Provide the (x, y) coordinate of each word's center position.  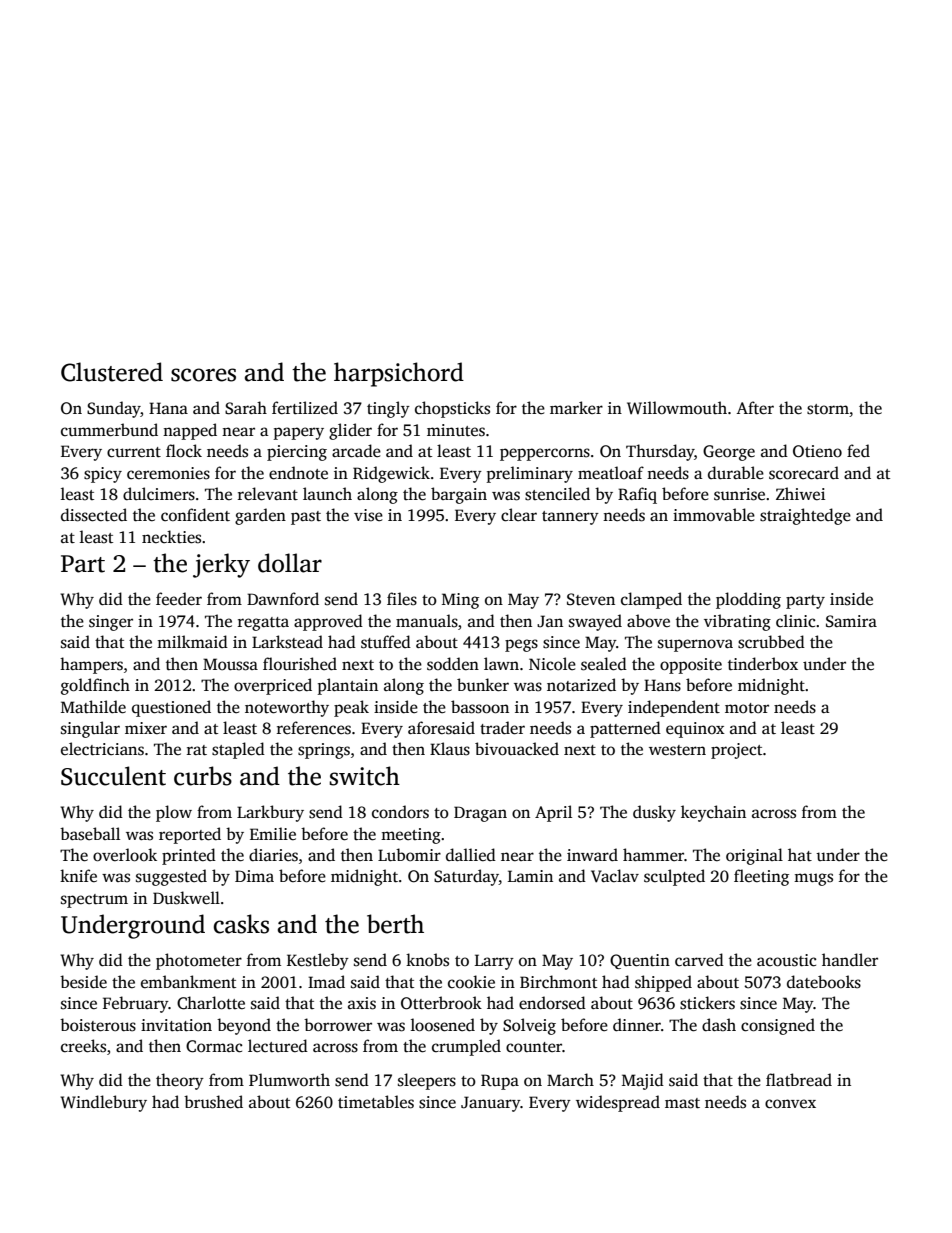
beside (83, 982)
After (755, 408)
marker (576, 407)
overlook (125, 855)
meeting (411, 836)
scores (203, 375)
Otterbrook (441, 1003)
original (754, 856)
